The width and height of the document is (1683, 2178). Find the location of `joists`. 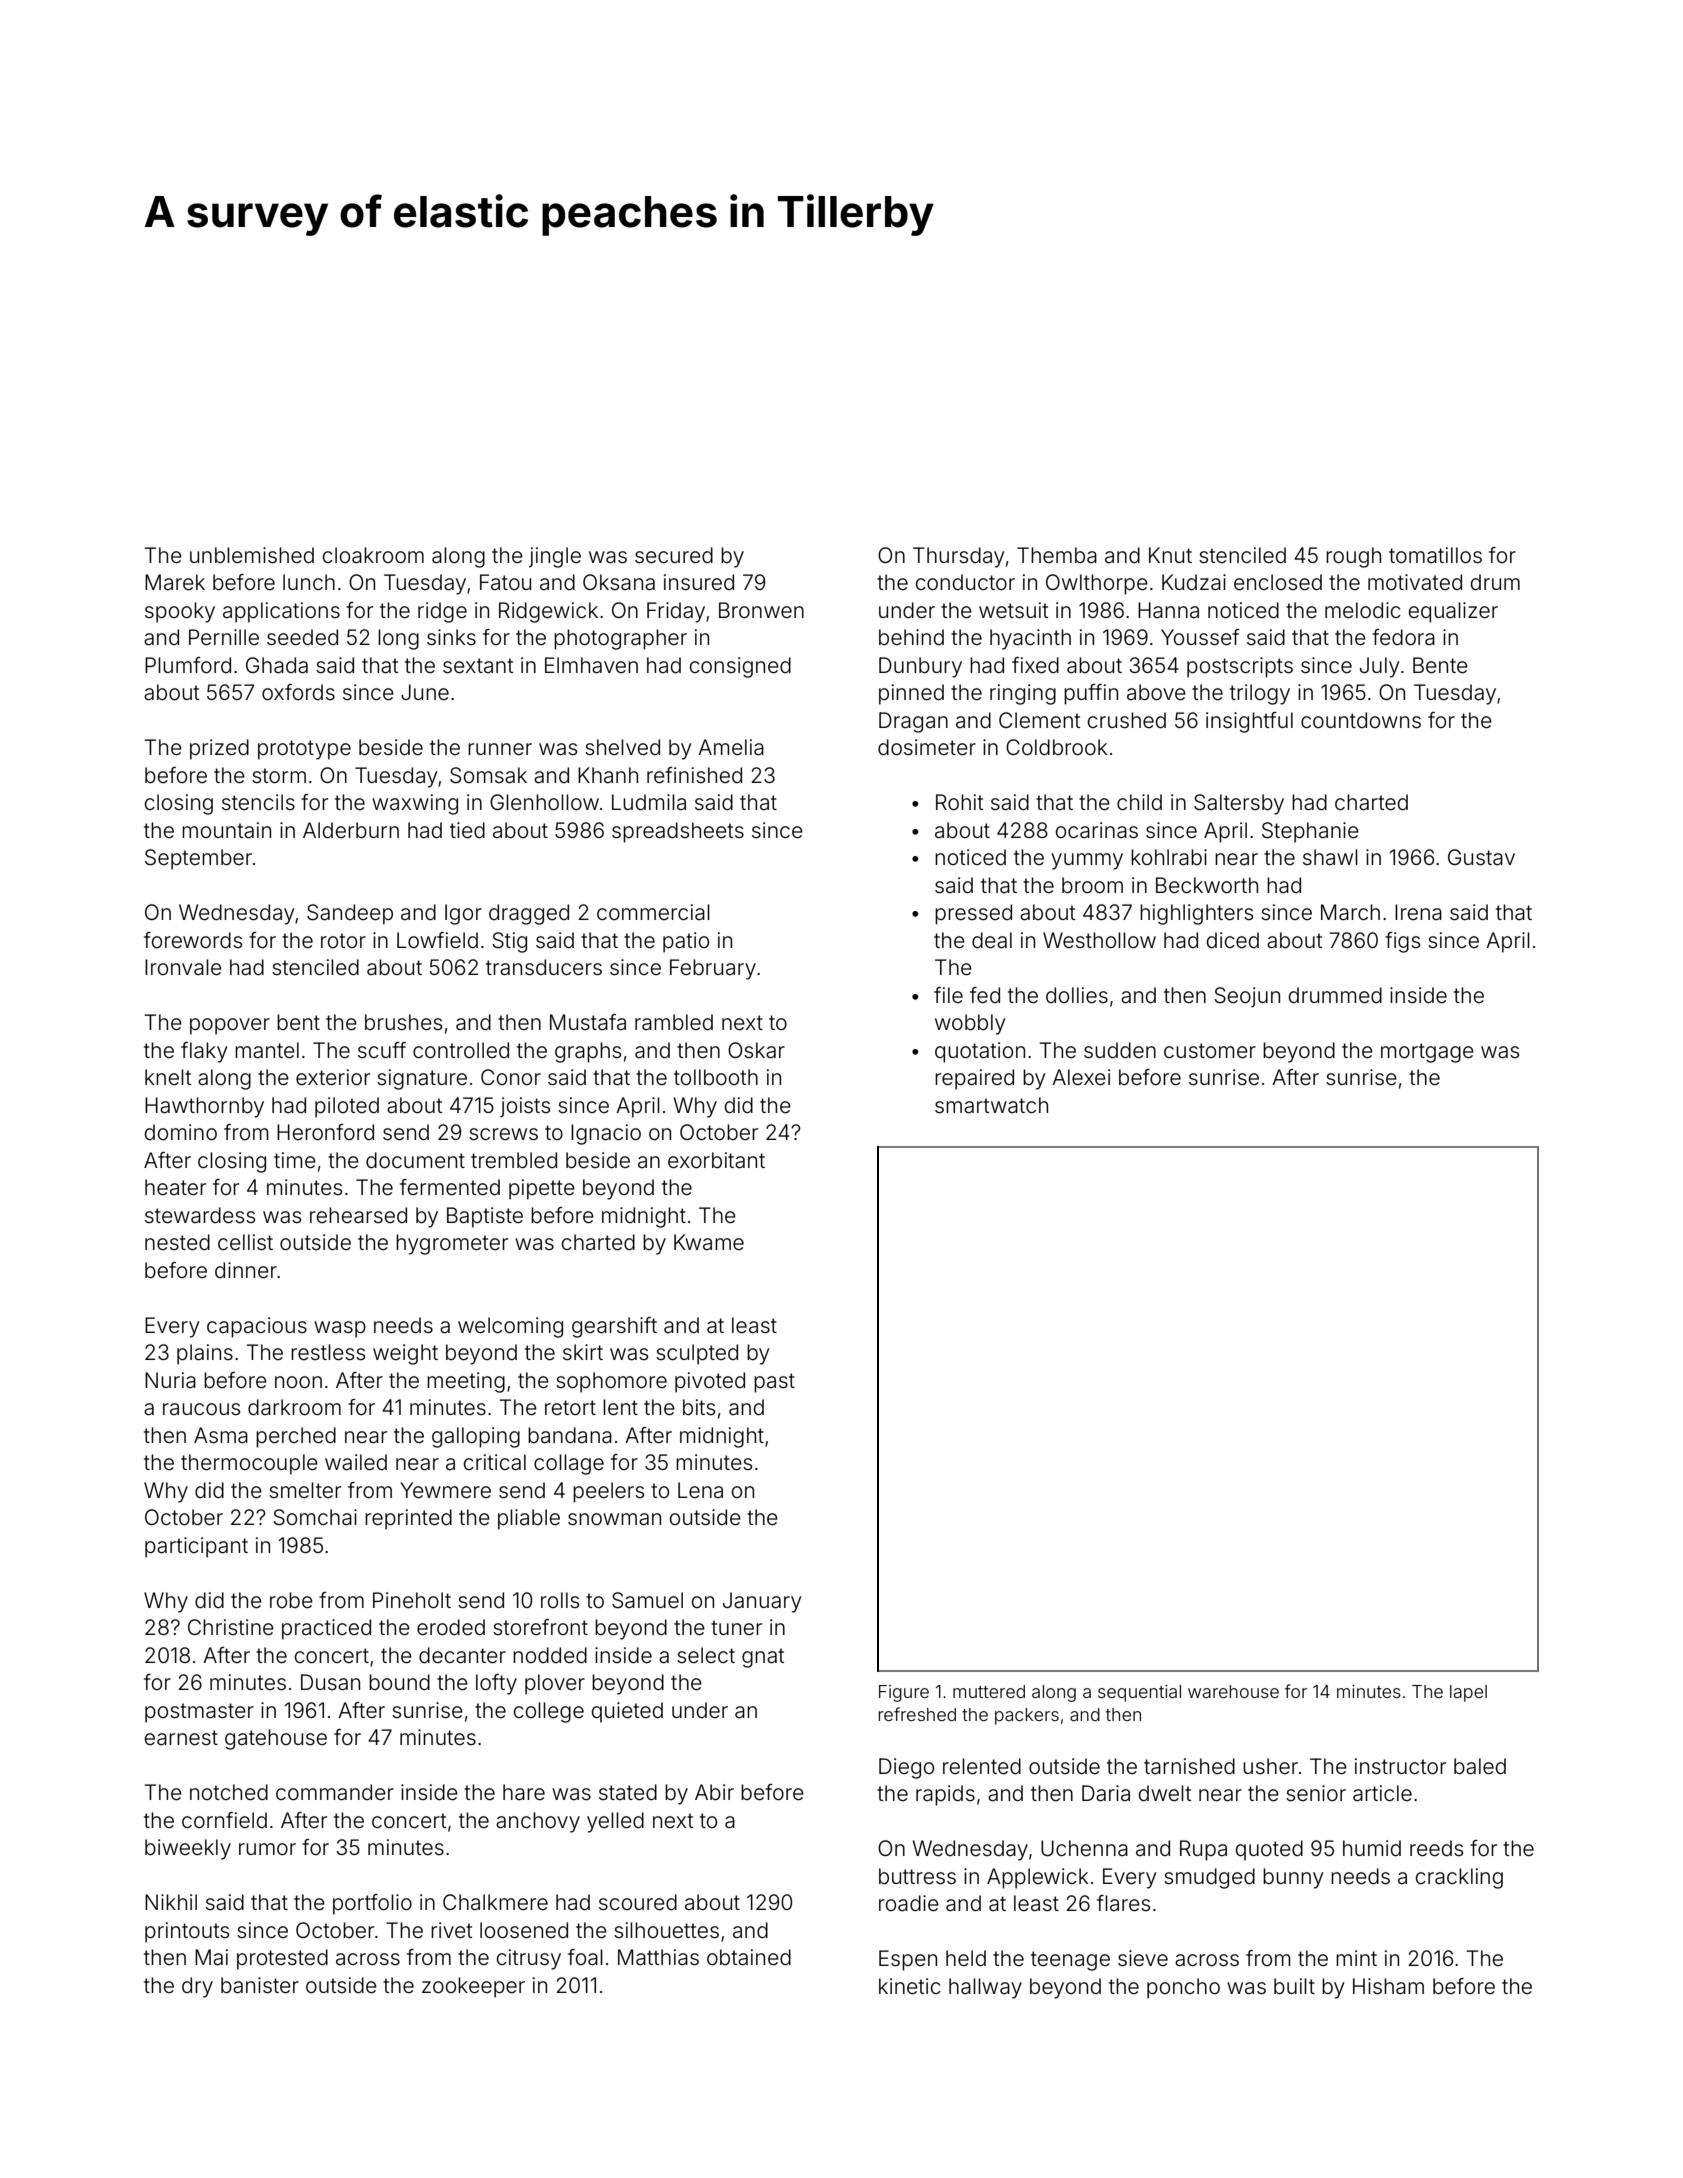

joists is located at coordinates (525, 1107).
